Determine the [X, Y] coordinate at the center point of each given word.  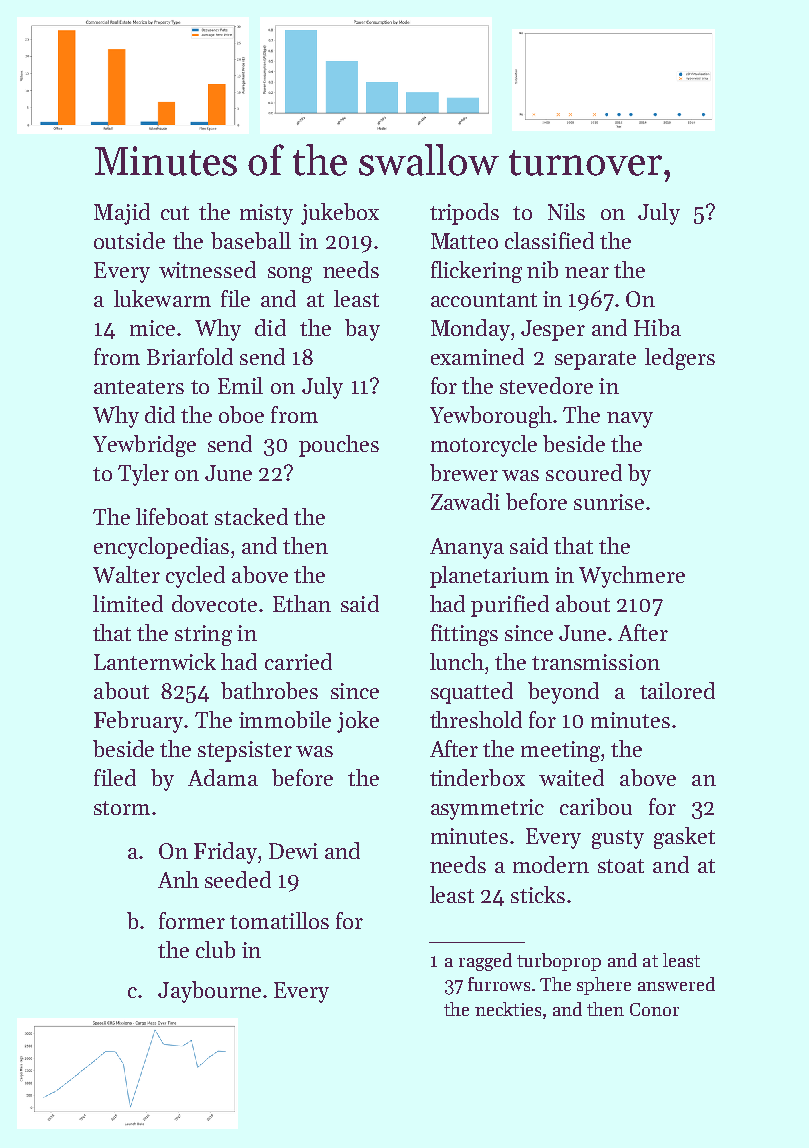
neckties [508, 1009]
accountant [484, 300]
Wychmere [632, 577]
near [587, 272]
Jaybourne [209, 992]
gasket [684, 838]
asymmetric [487, 809]
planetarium [489, 577]
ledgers [680, 359]
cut [175, 213]
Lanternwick [155, 661]
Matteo [464, 241]
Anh [178, 879]
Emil [240, 385]
